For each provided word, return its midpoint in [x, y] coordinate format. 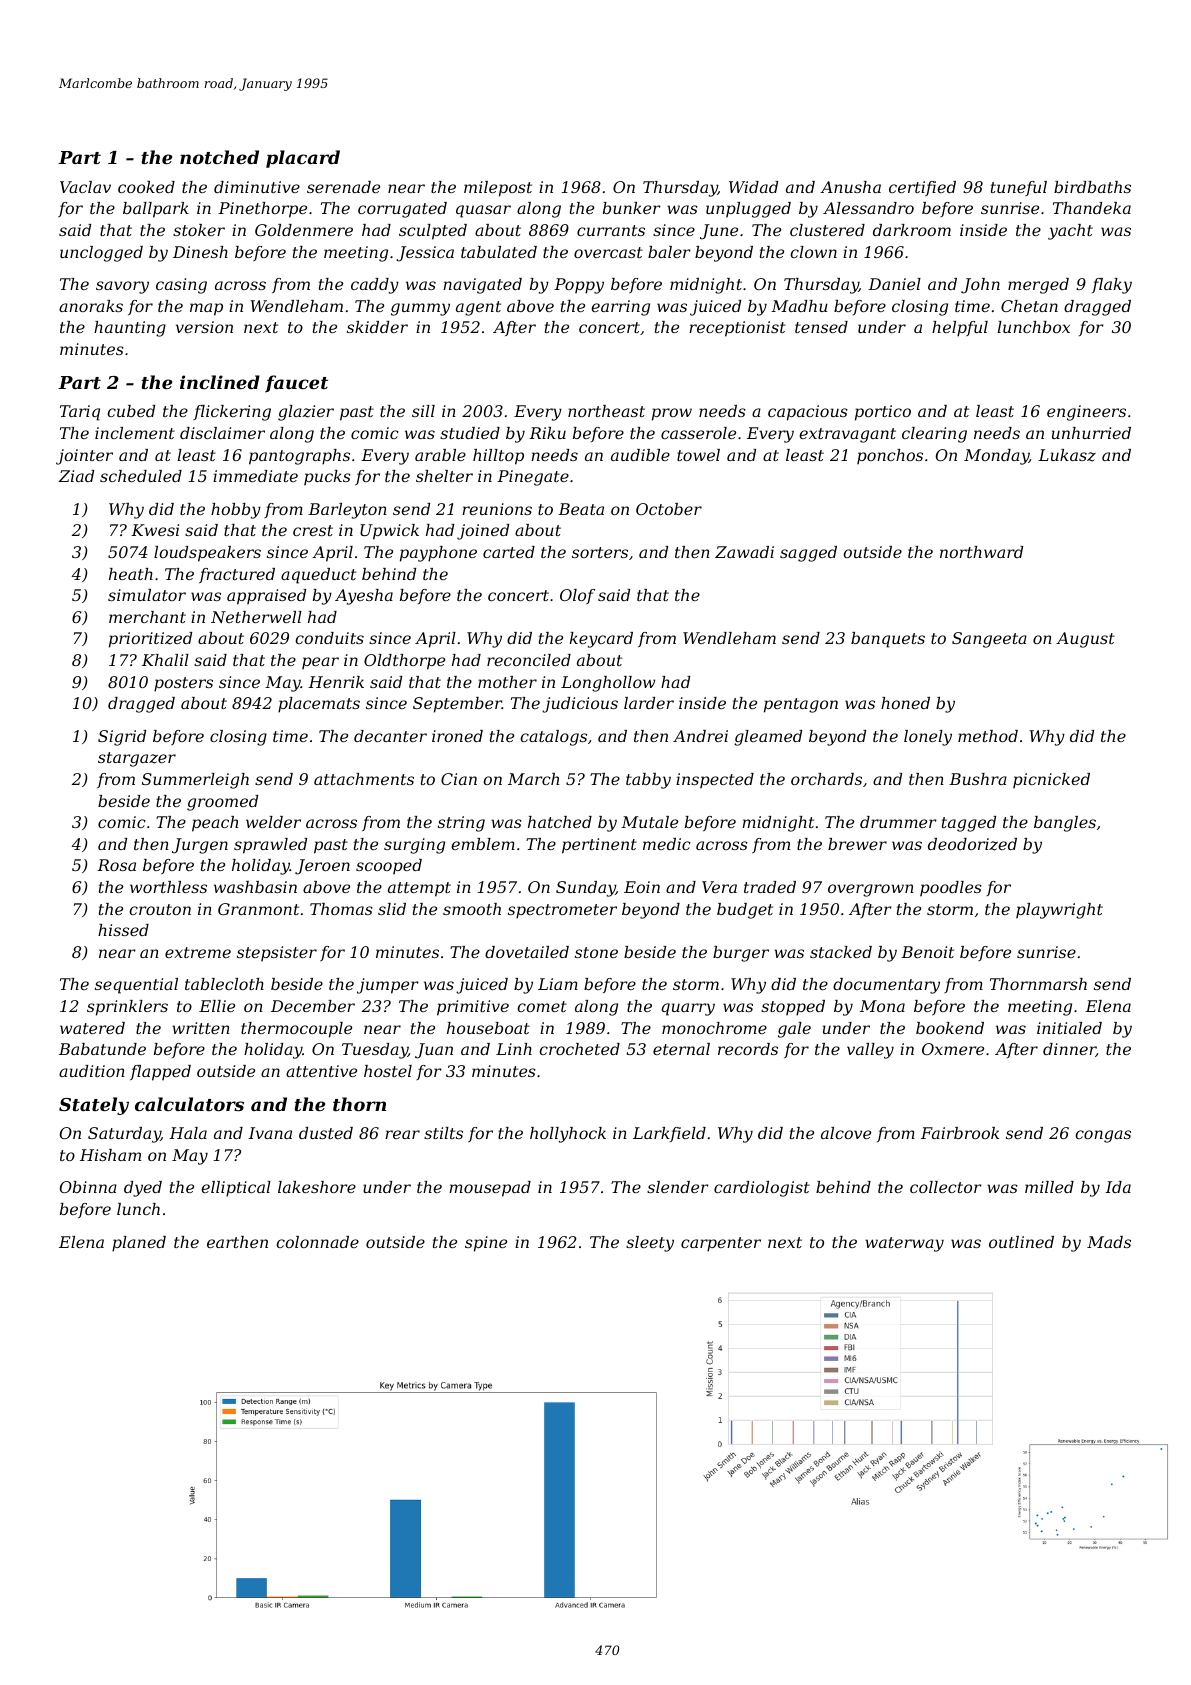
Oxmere [953, 1049]
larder [649, 703]
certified [922, 189]
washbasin [255, 887]
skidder [377, 327]
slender [678, 1187]
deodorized [972, 844]
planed [139, 1244]
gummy [420, 309]
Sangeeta [989, 640]
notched [219, 157]
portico [883, 413]
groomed [222, 803]
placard [303, 159]
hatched [560, 822]
